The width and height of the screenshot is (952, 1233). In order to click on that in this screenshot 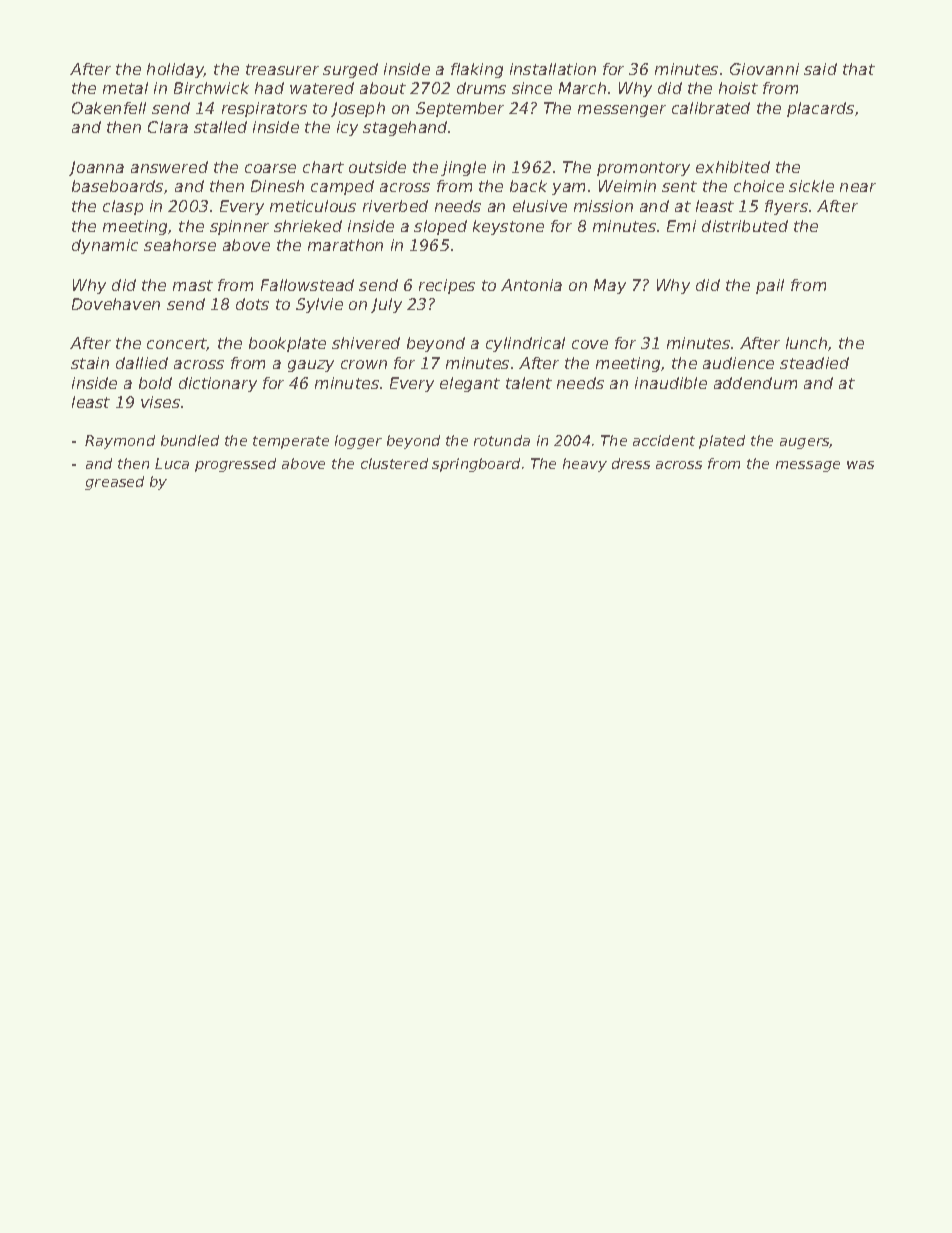, I will do `click(859, 69)`.
